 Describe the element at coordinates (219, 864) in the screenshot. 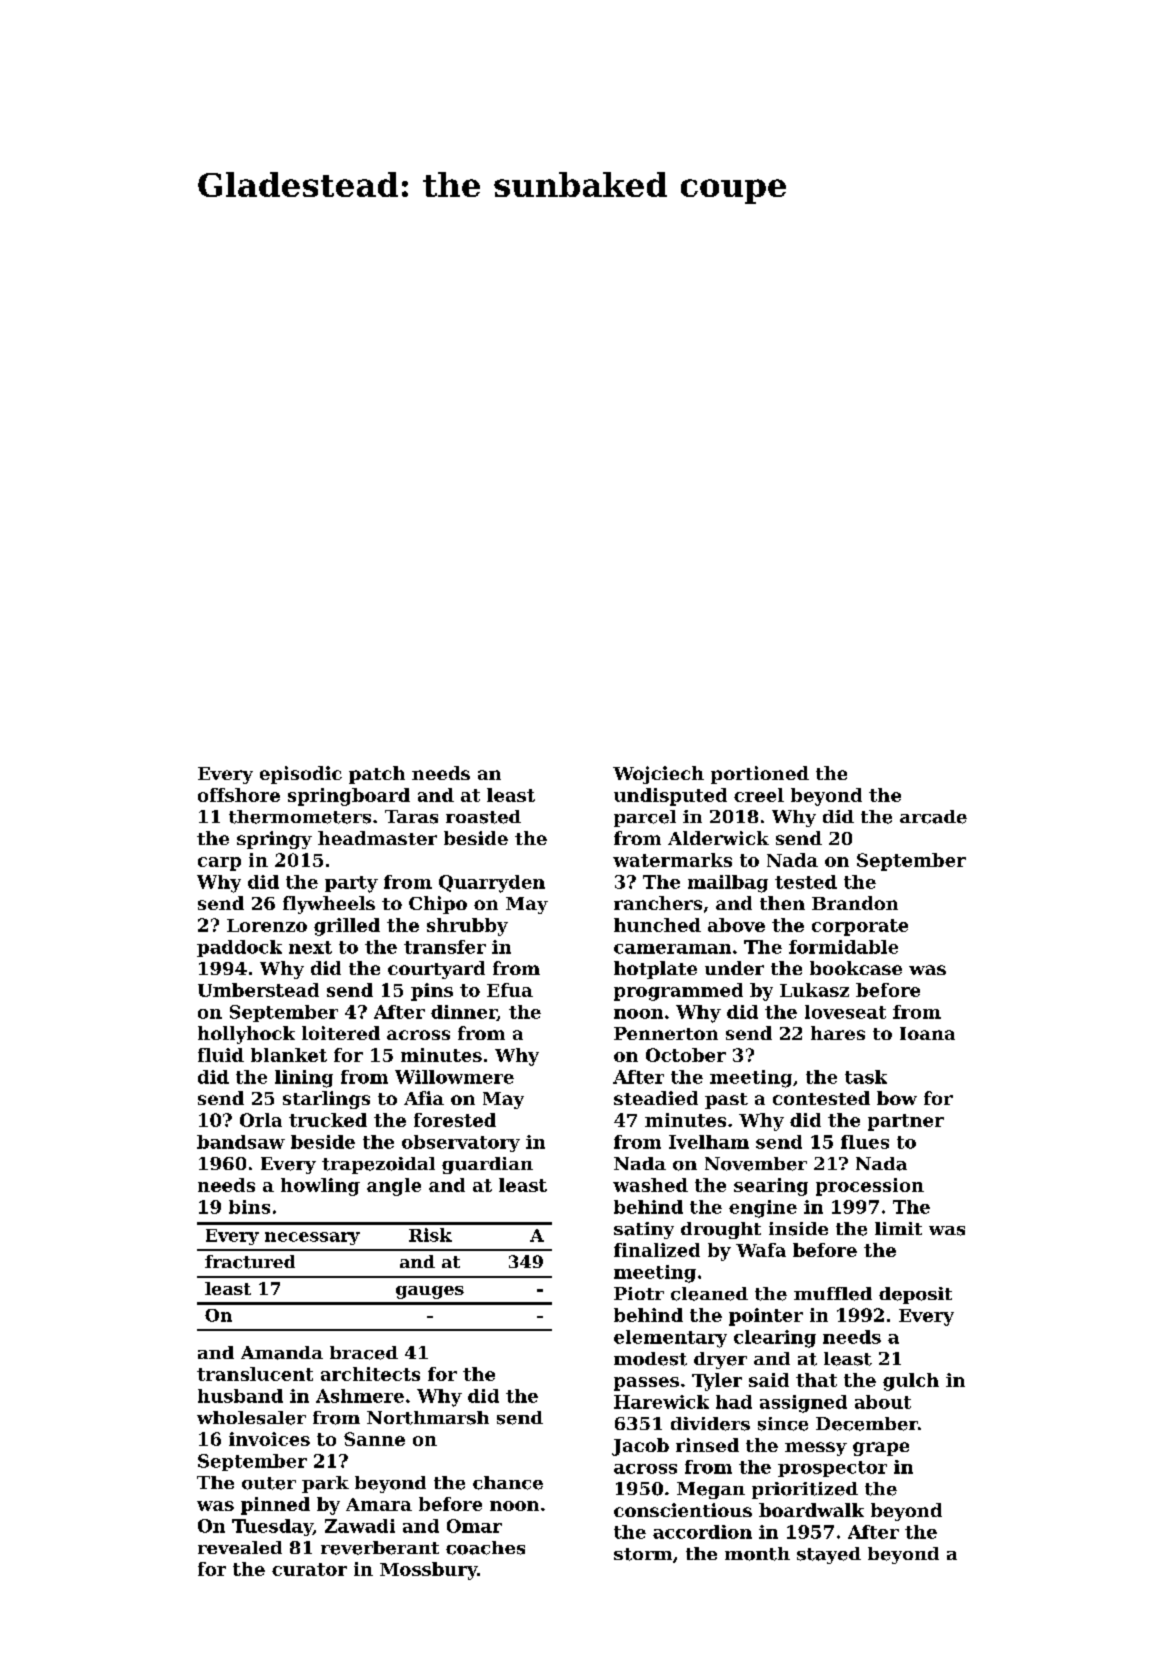

I see `carp` at that location.
